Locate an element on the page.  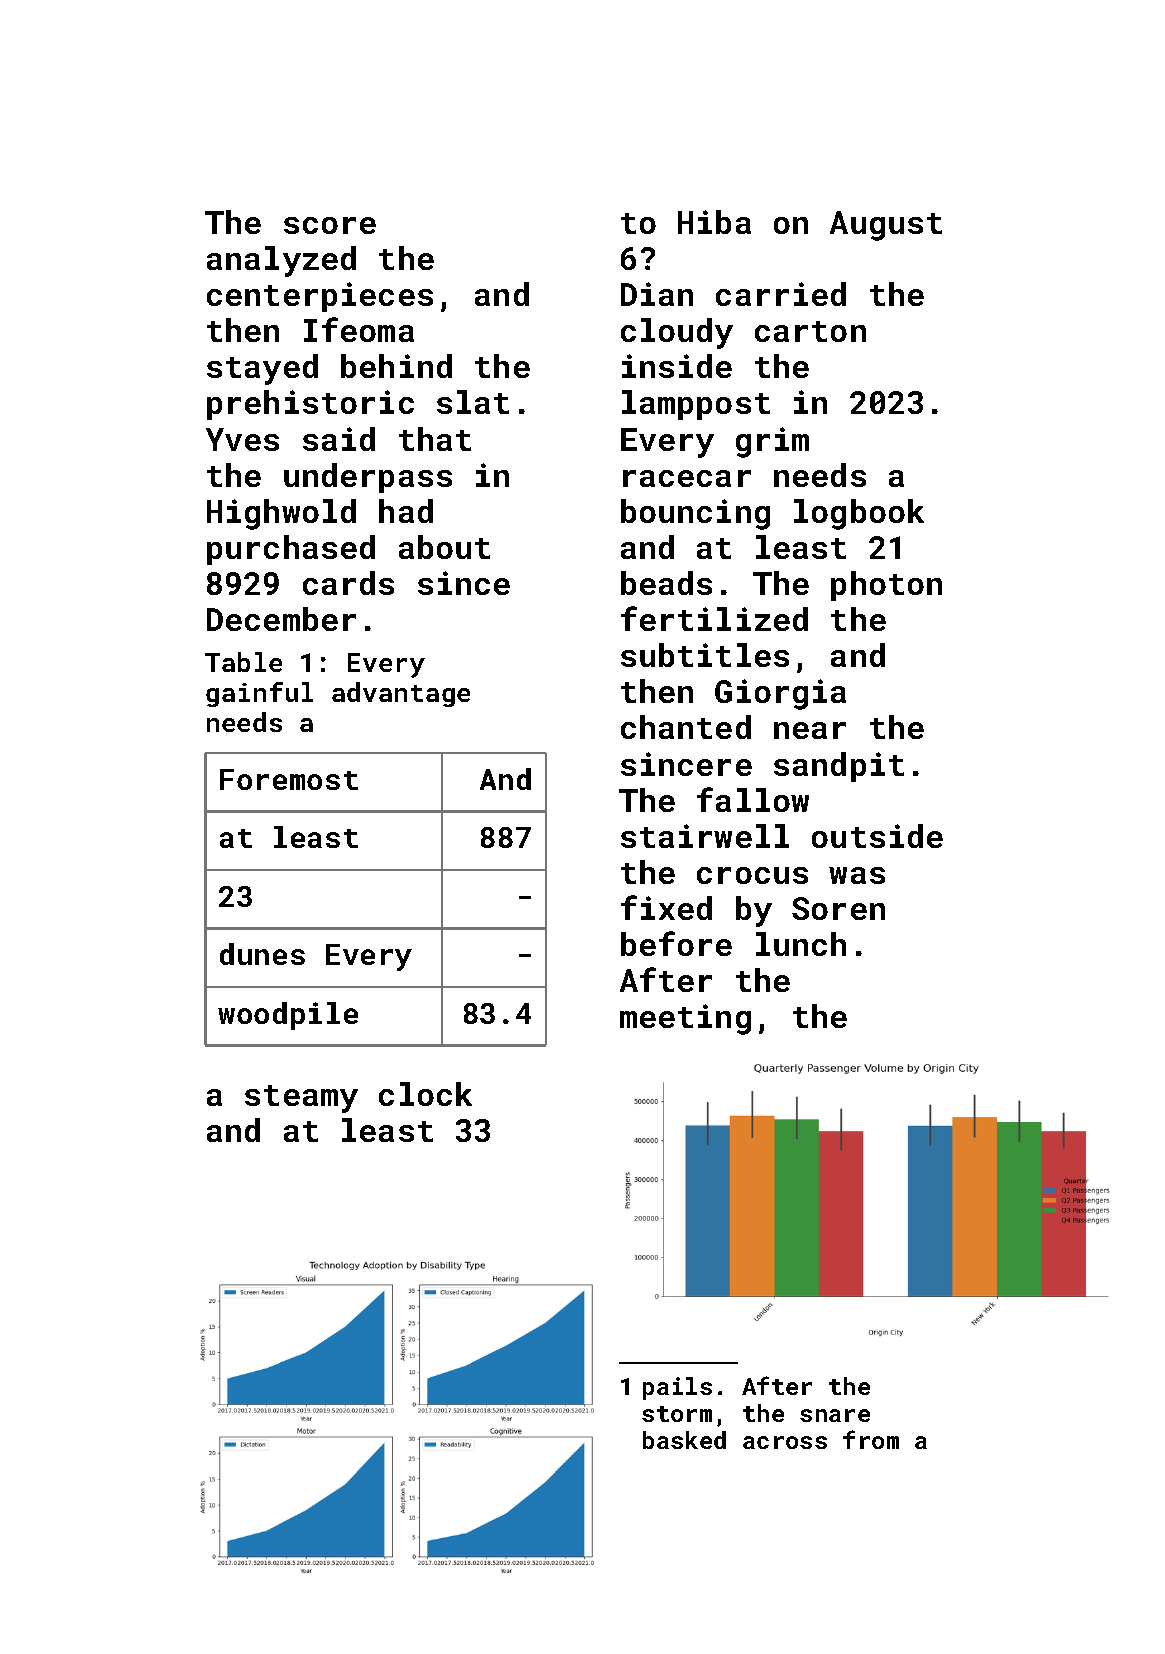
slat is located at coordinates (473, 402).
